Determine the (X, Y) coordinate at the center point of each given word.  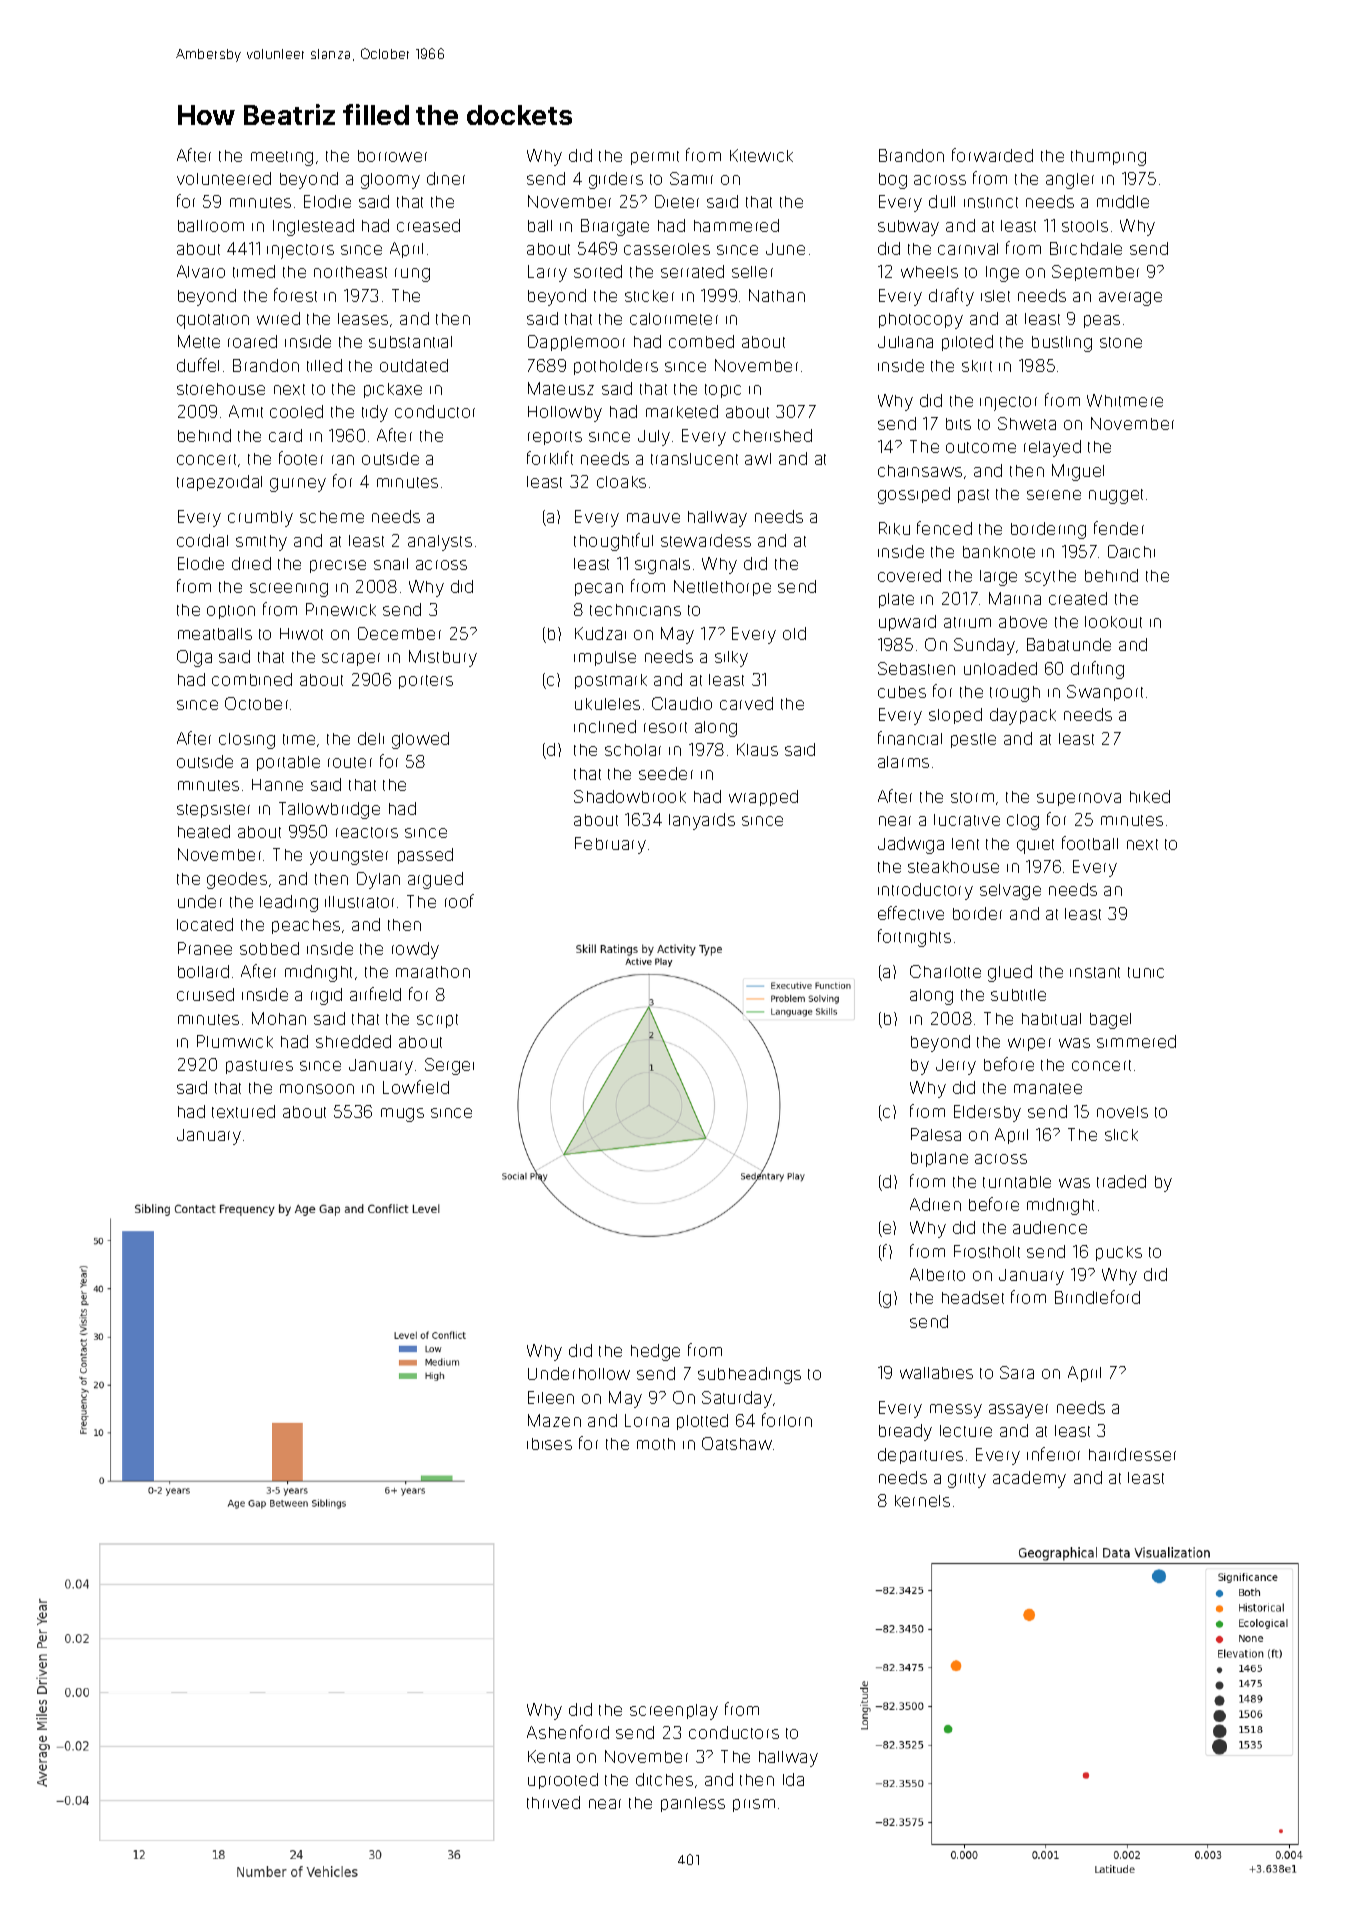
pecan (599, 589)
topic (723, 391)
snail (391, 564)
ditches (664, 1779)
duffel (198, 365)
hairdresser (1132, 1454)
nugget (1116, 496)
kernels (922, 1501)
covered (909, 575)
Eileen (551, 1397)
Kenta (549, 1756)
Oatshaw (737, 1443)
